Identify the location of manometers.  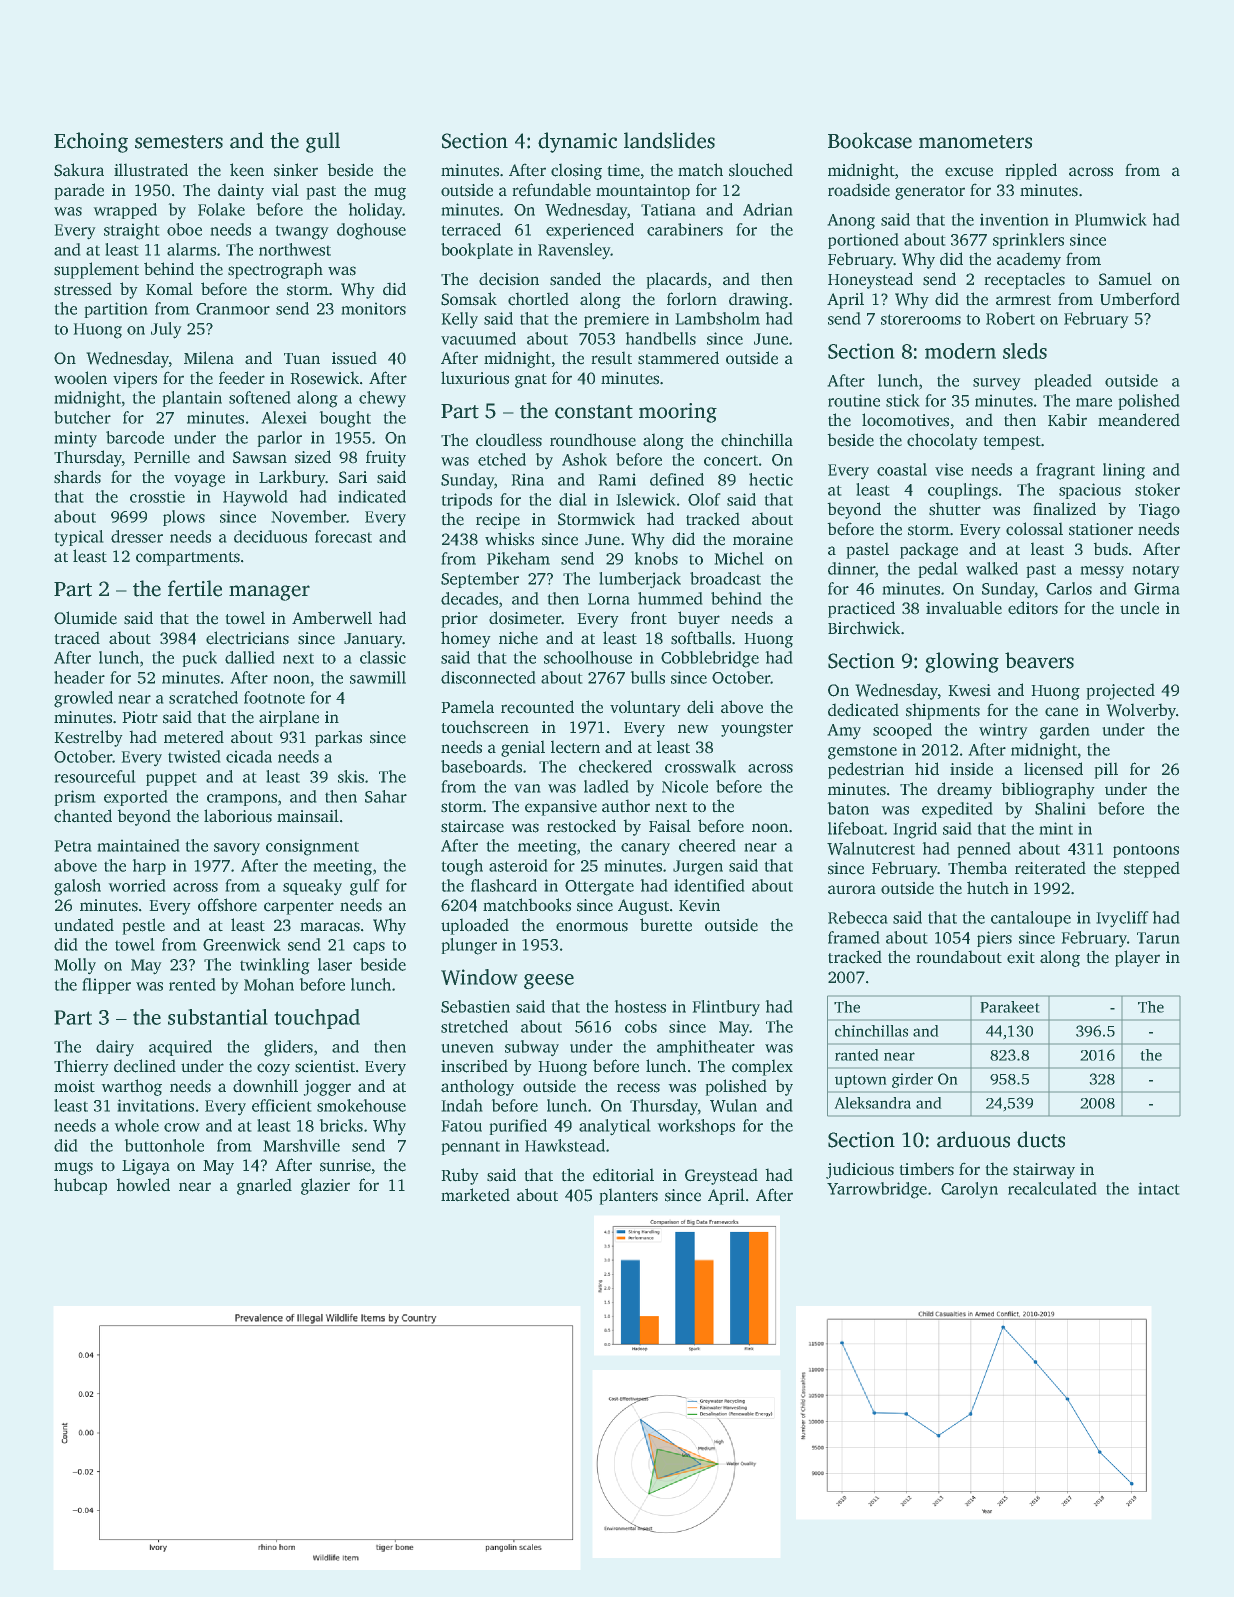
(975, 142).
